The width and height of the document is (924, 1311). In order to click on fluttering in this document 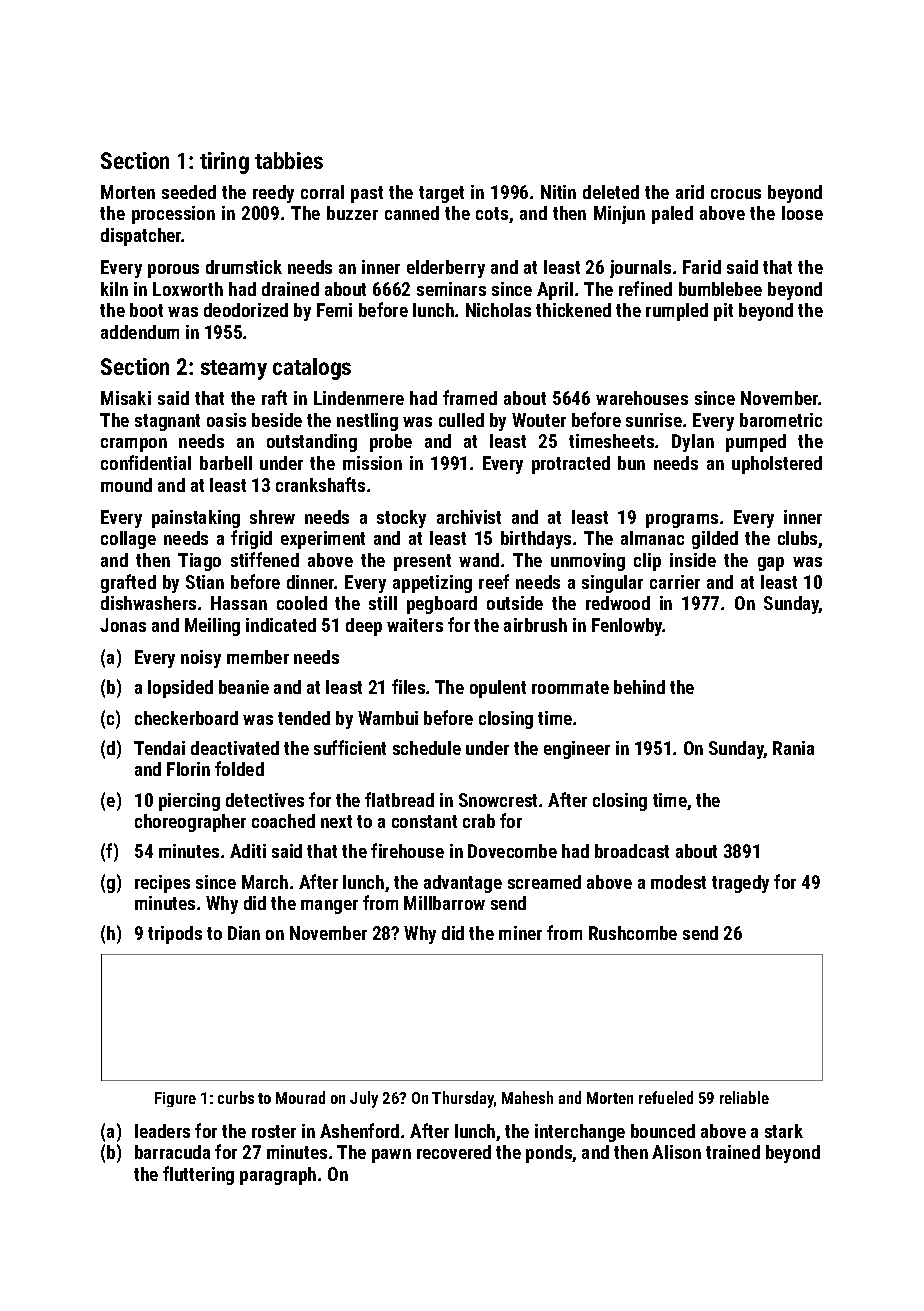, I will do `click(198, 1175)`.
